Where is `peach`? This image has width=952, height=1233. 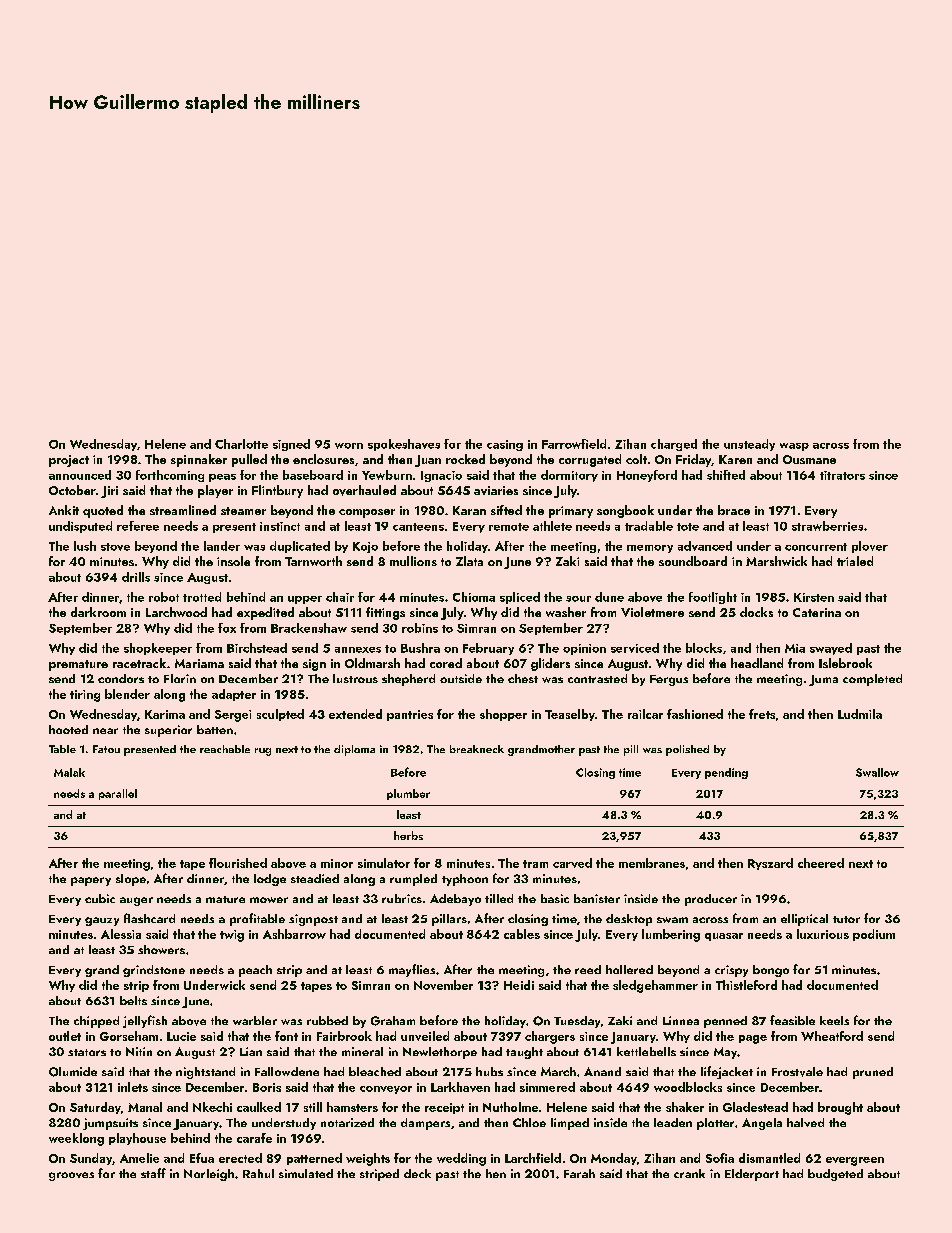
peach is located at coordinates (255, 971).
